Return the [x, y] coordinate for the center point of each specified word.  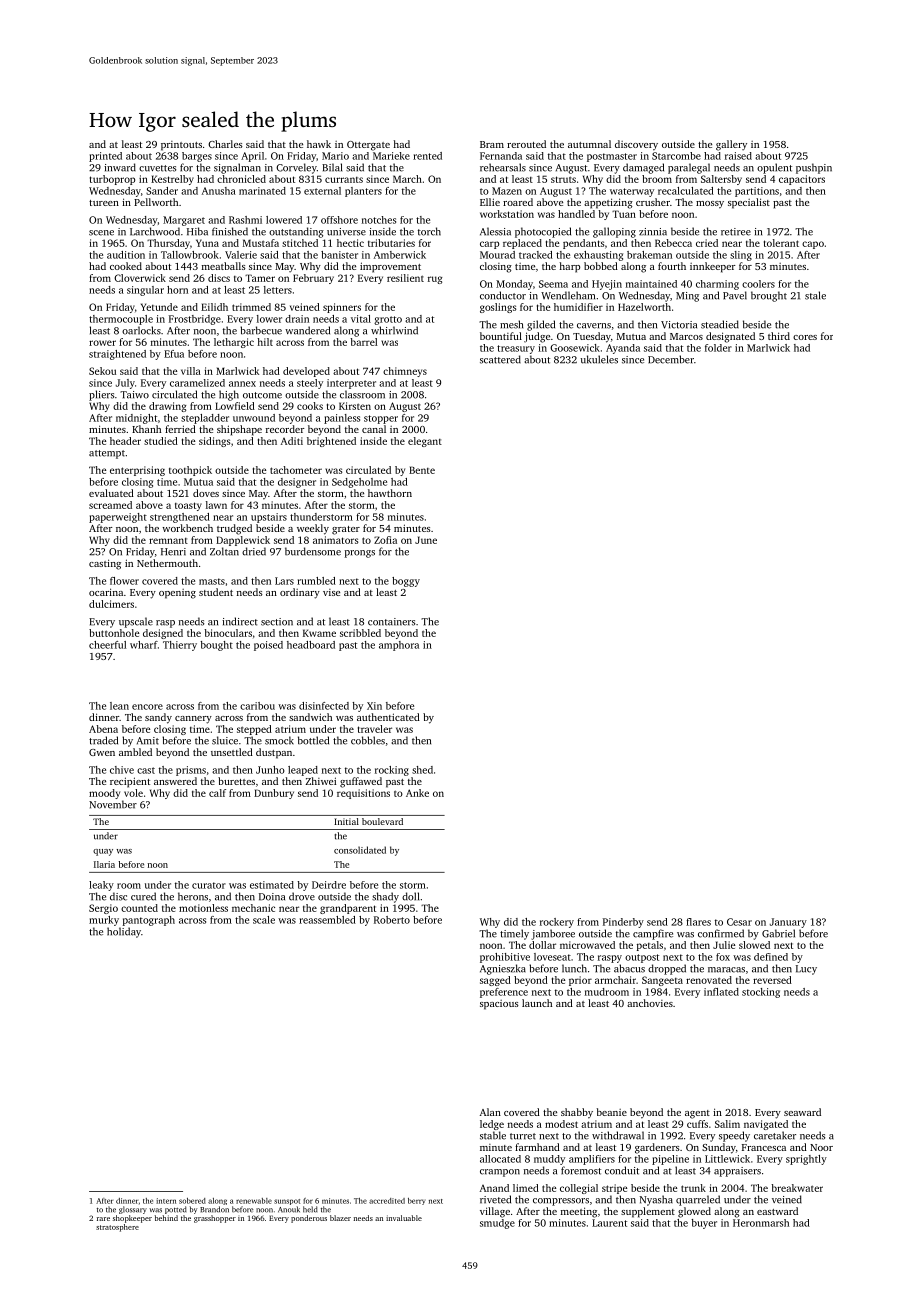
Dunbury [274, 794]
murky [104, 921]
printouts [181, 146]
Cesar [739, 922]
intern [166, 1201]
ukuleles [599, 359]
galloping [614, 232]
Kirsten [355, 406]
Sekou [102, 371]
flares [698, 922]
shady [385, 897]
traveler [375, 729]
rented [427, 156]
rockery [557, 923]
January [788, 923]
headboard [311, 645]
